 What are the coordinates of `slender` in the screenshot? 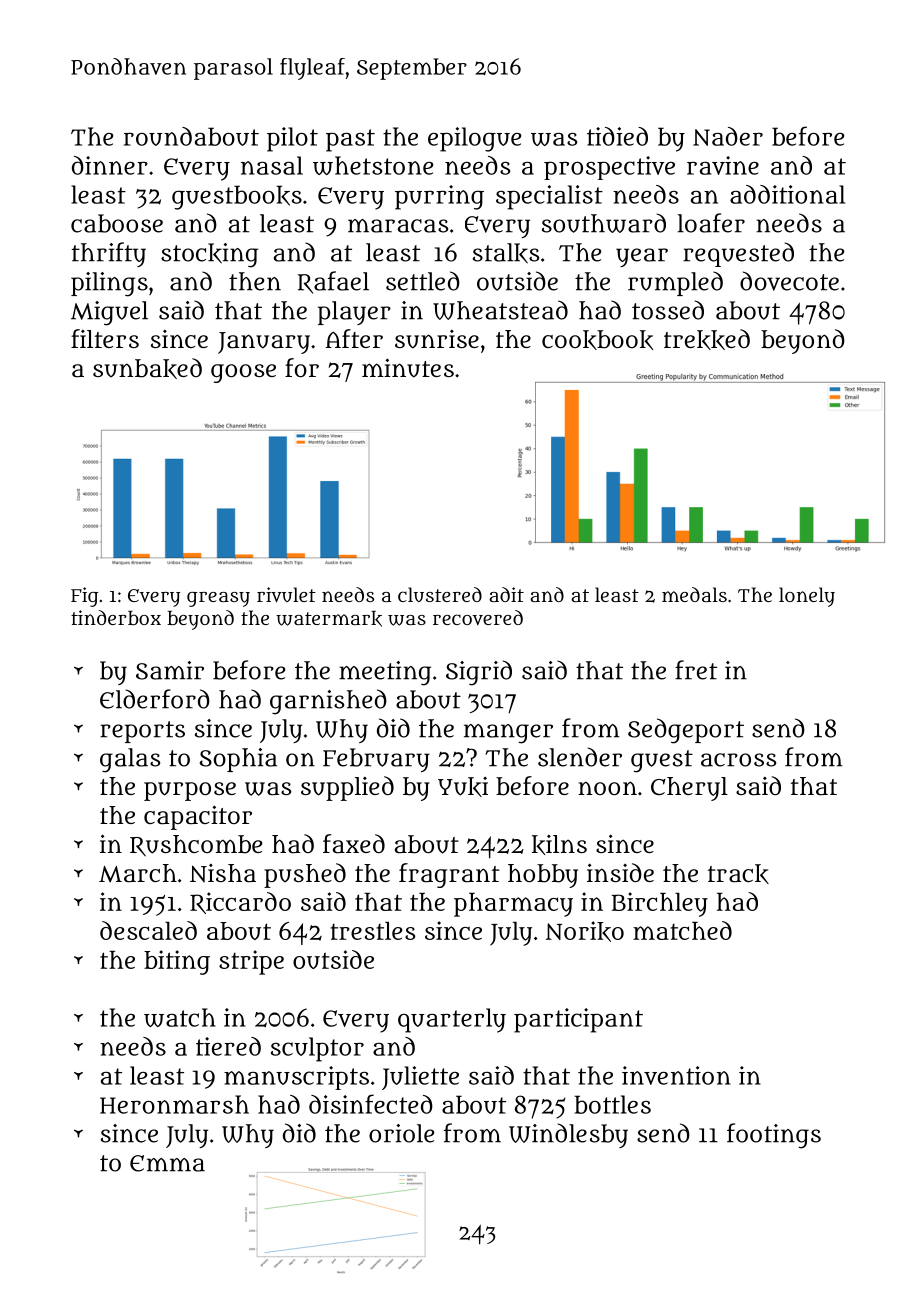 It's located at (580, 757).
